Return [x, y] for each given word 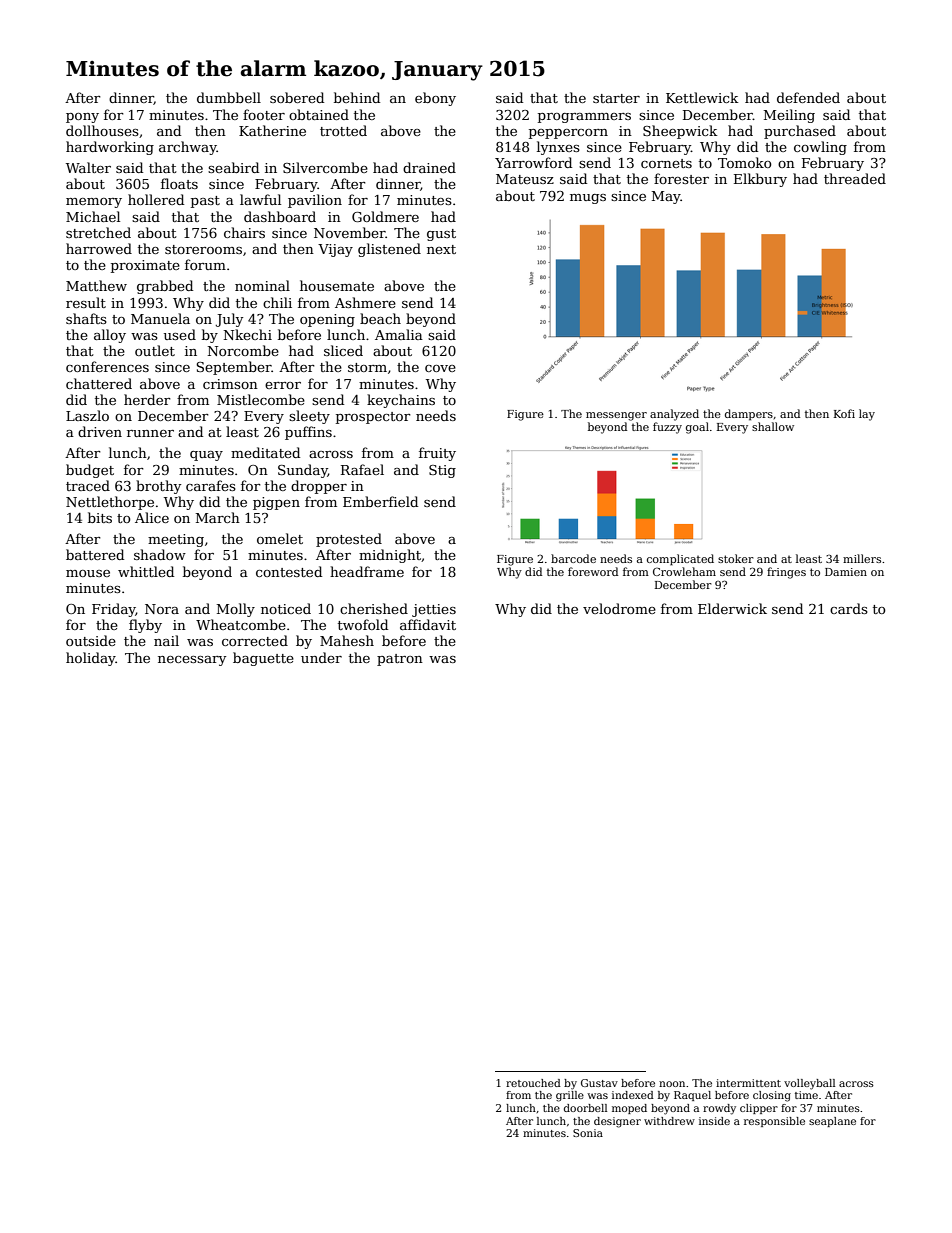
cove [440, 368]
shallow [773, 426]
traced [88, 485]
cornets [666, 163]
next [441, 249]
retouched [533, 1083]
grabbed [165, 287]
